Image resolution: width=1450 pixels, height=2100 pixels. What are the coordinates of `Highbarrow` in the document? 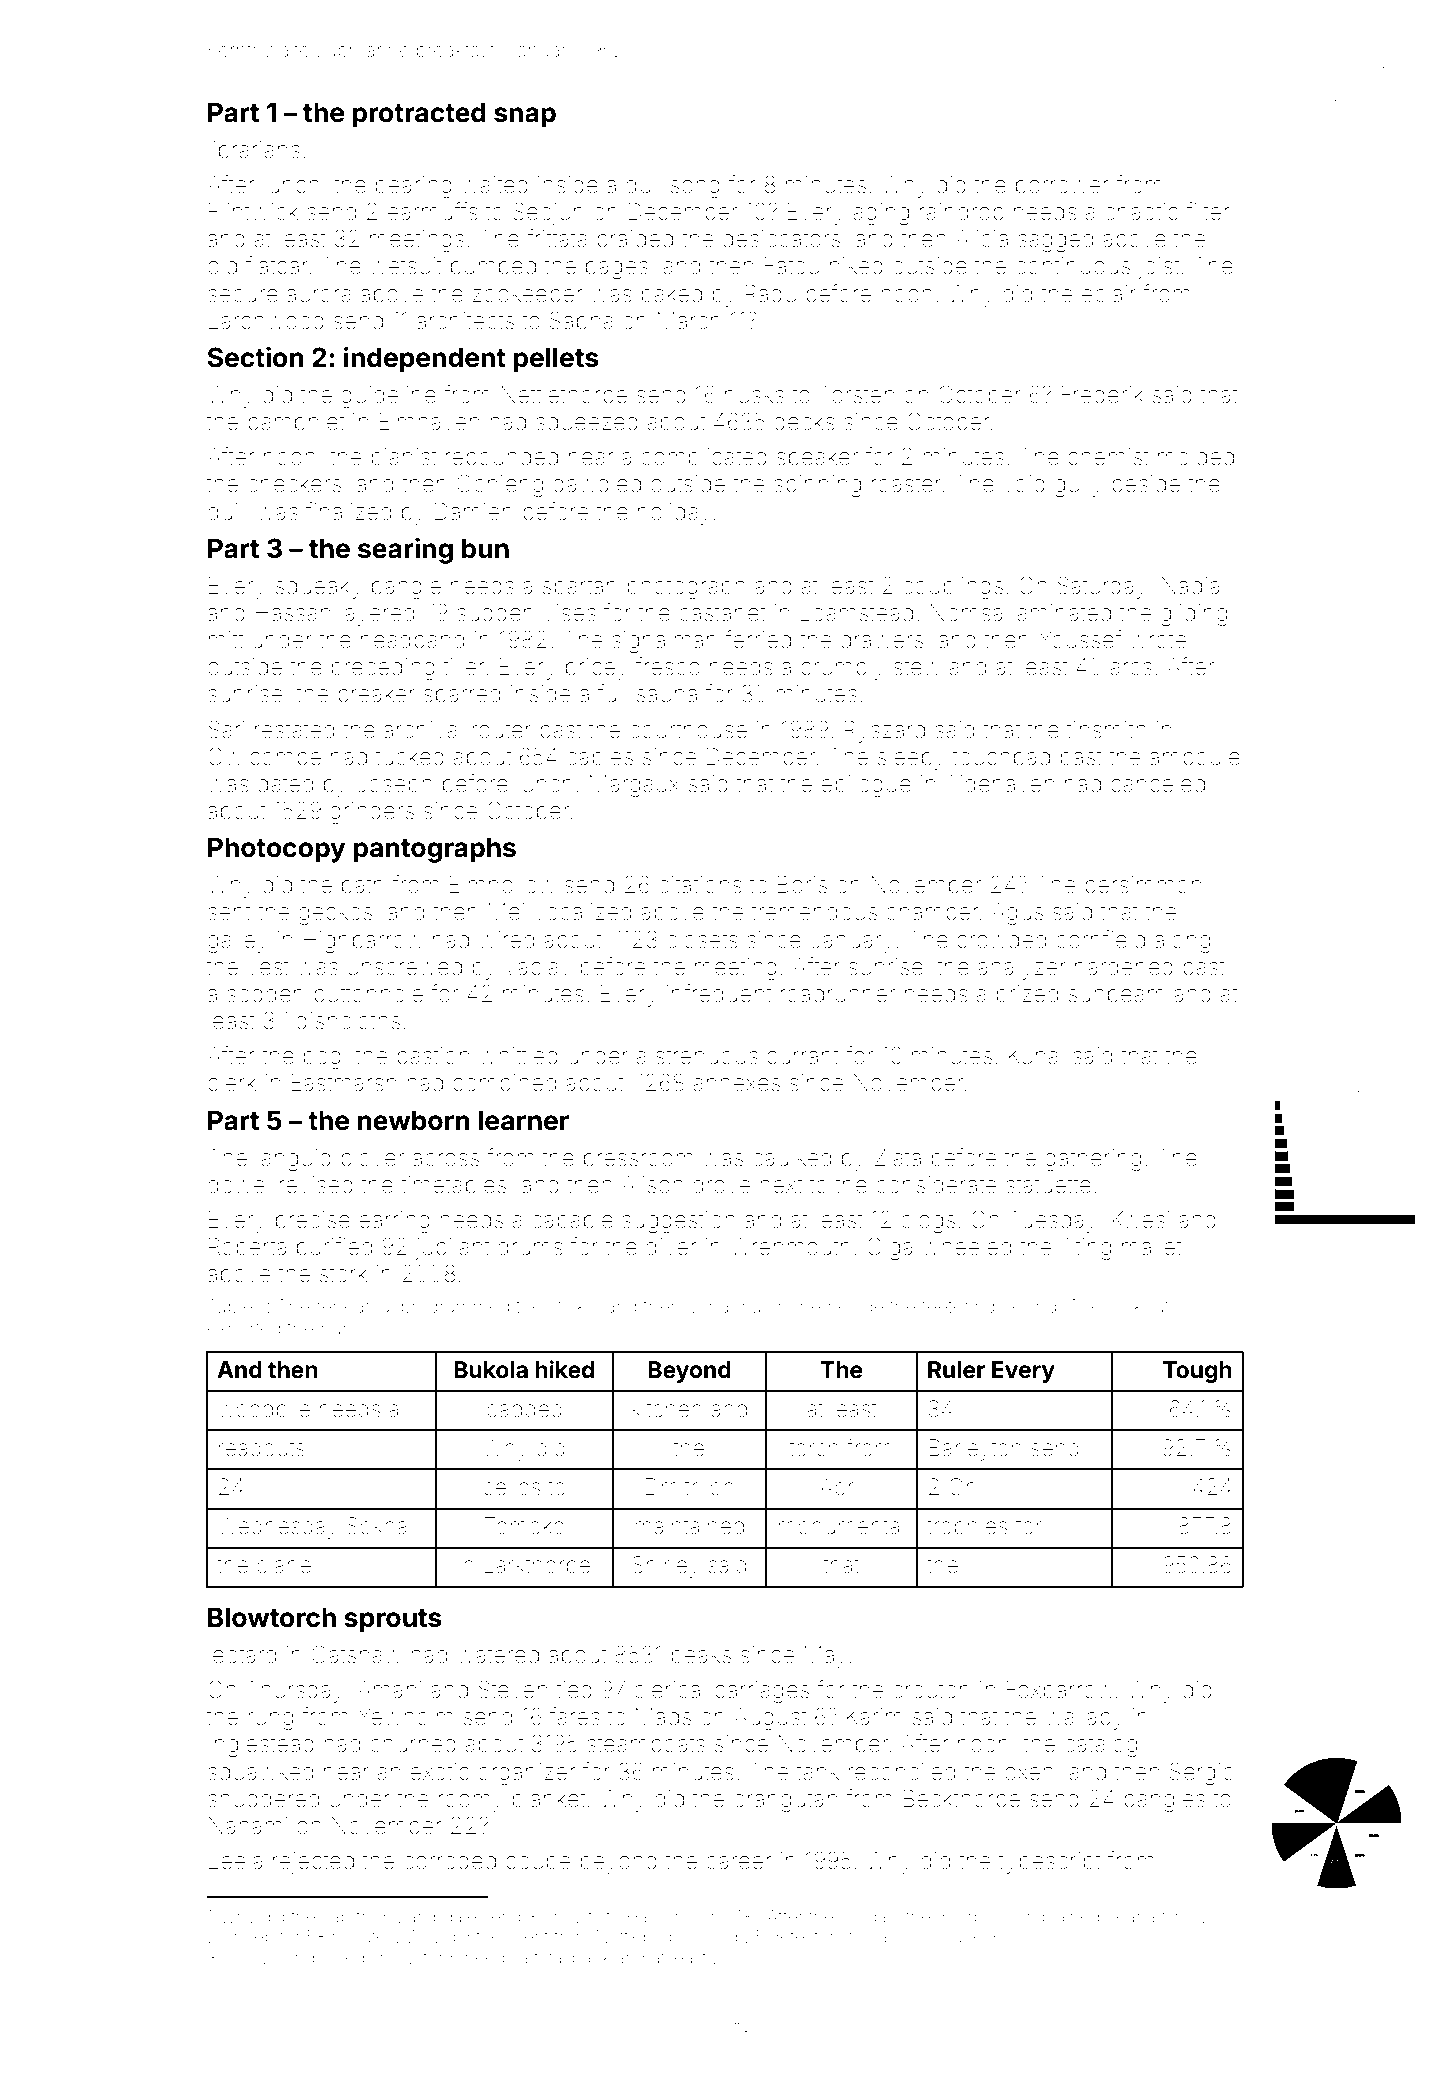 It's located at (363, 942).
